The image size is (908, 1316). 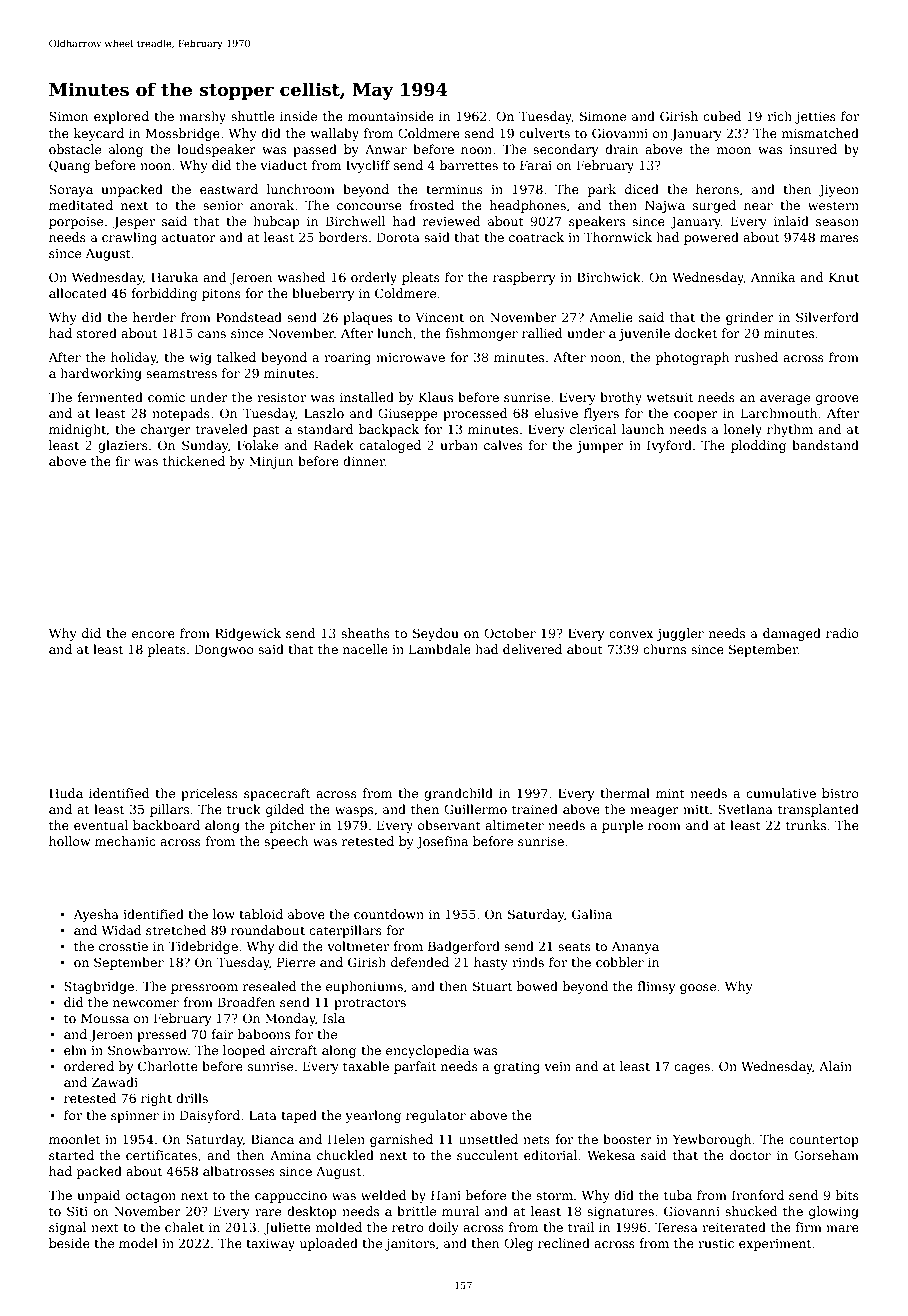 What do you see at coordinates (75, 149) in the screenshot?
I see `obstacle` at bounding box center [75, 149].
